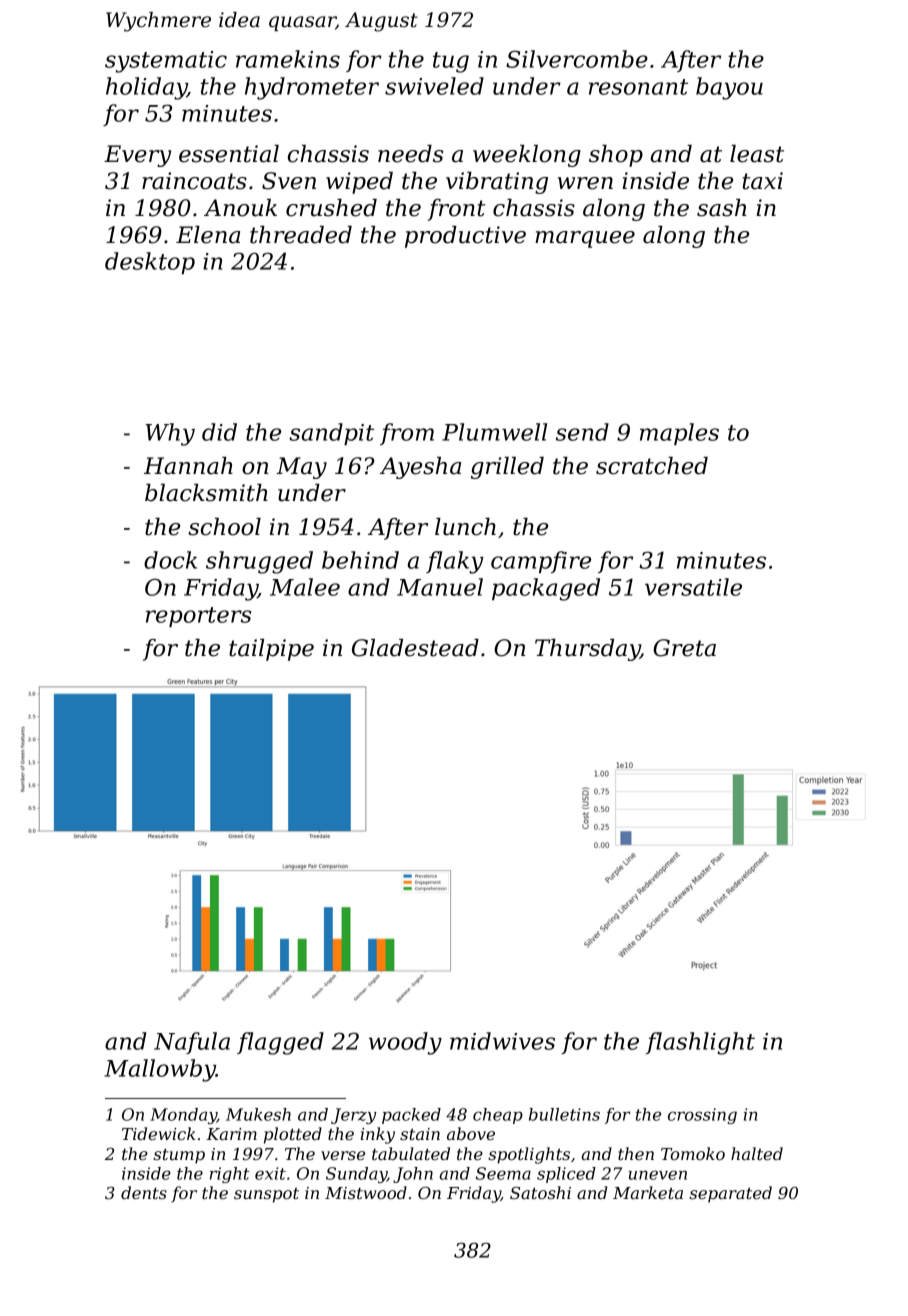 Image resolution: width=908 pixels, height=1316 pixels. What do you see at coordinates (266, 1195) in the image?
I see `sunspot` at bounding box center [266, 1195].
